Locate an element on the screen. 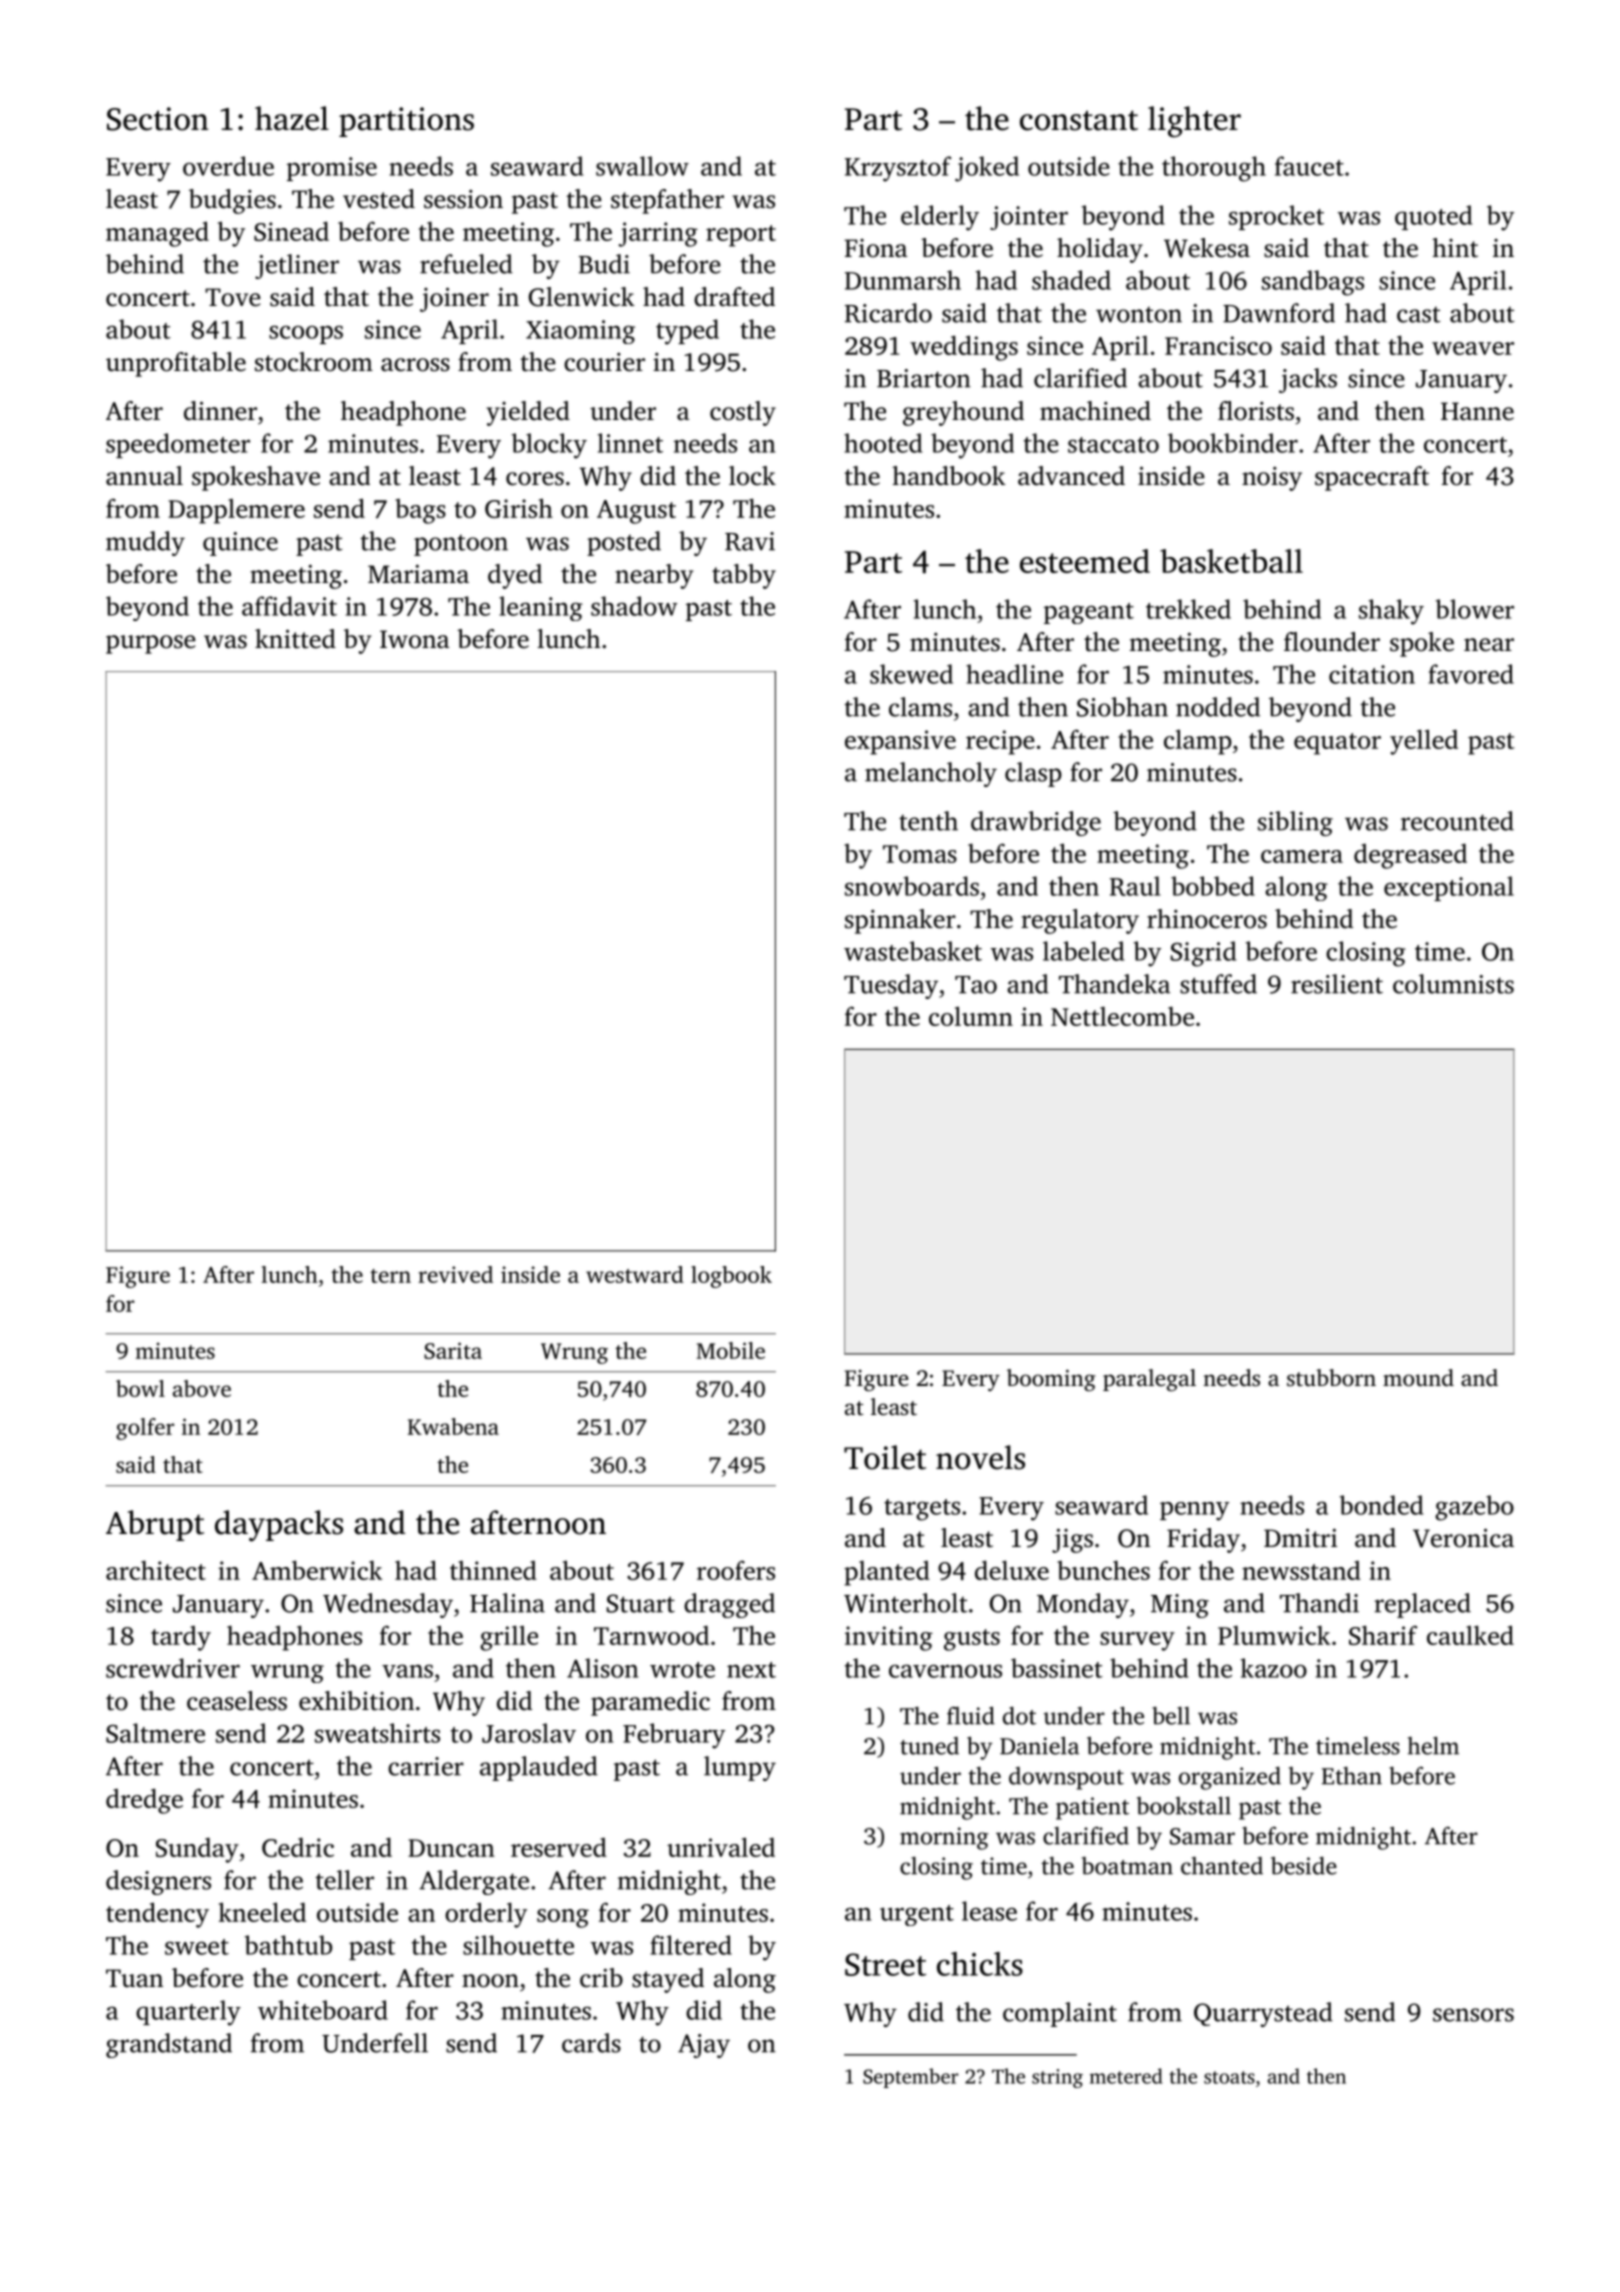 This screenshot has height=2292, width=1620. Sigrid is located at coordinates (1203, 954).
